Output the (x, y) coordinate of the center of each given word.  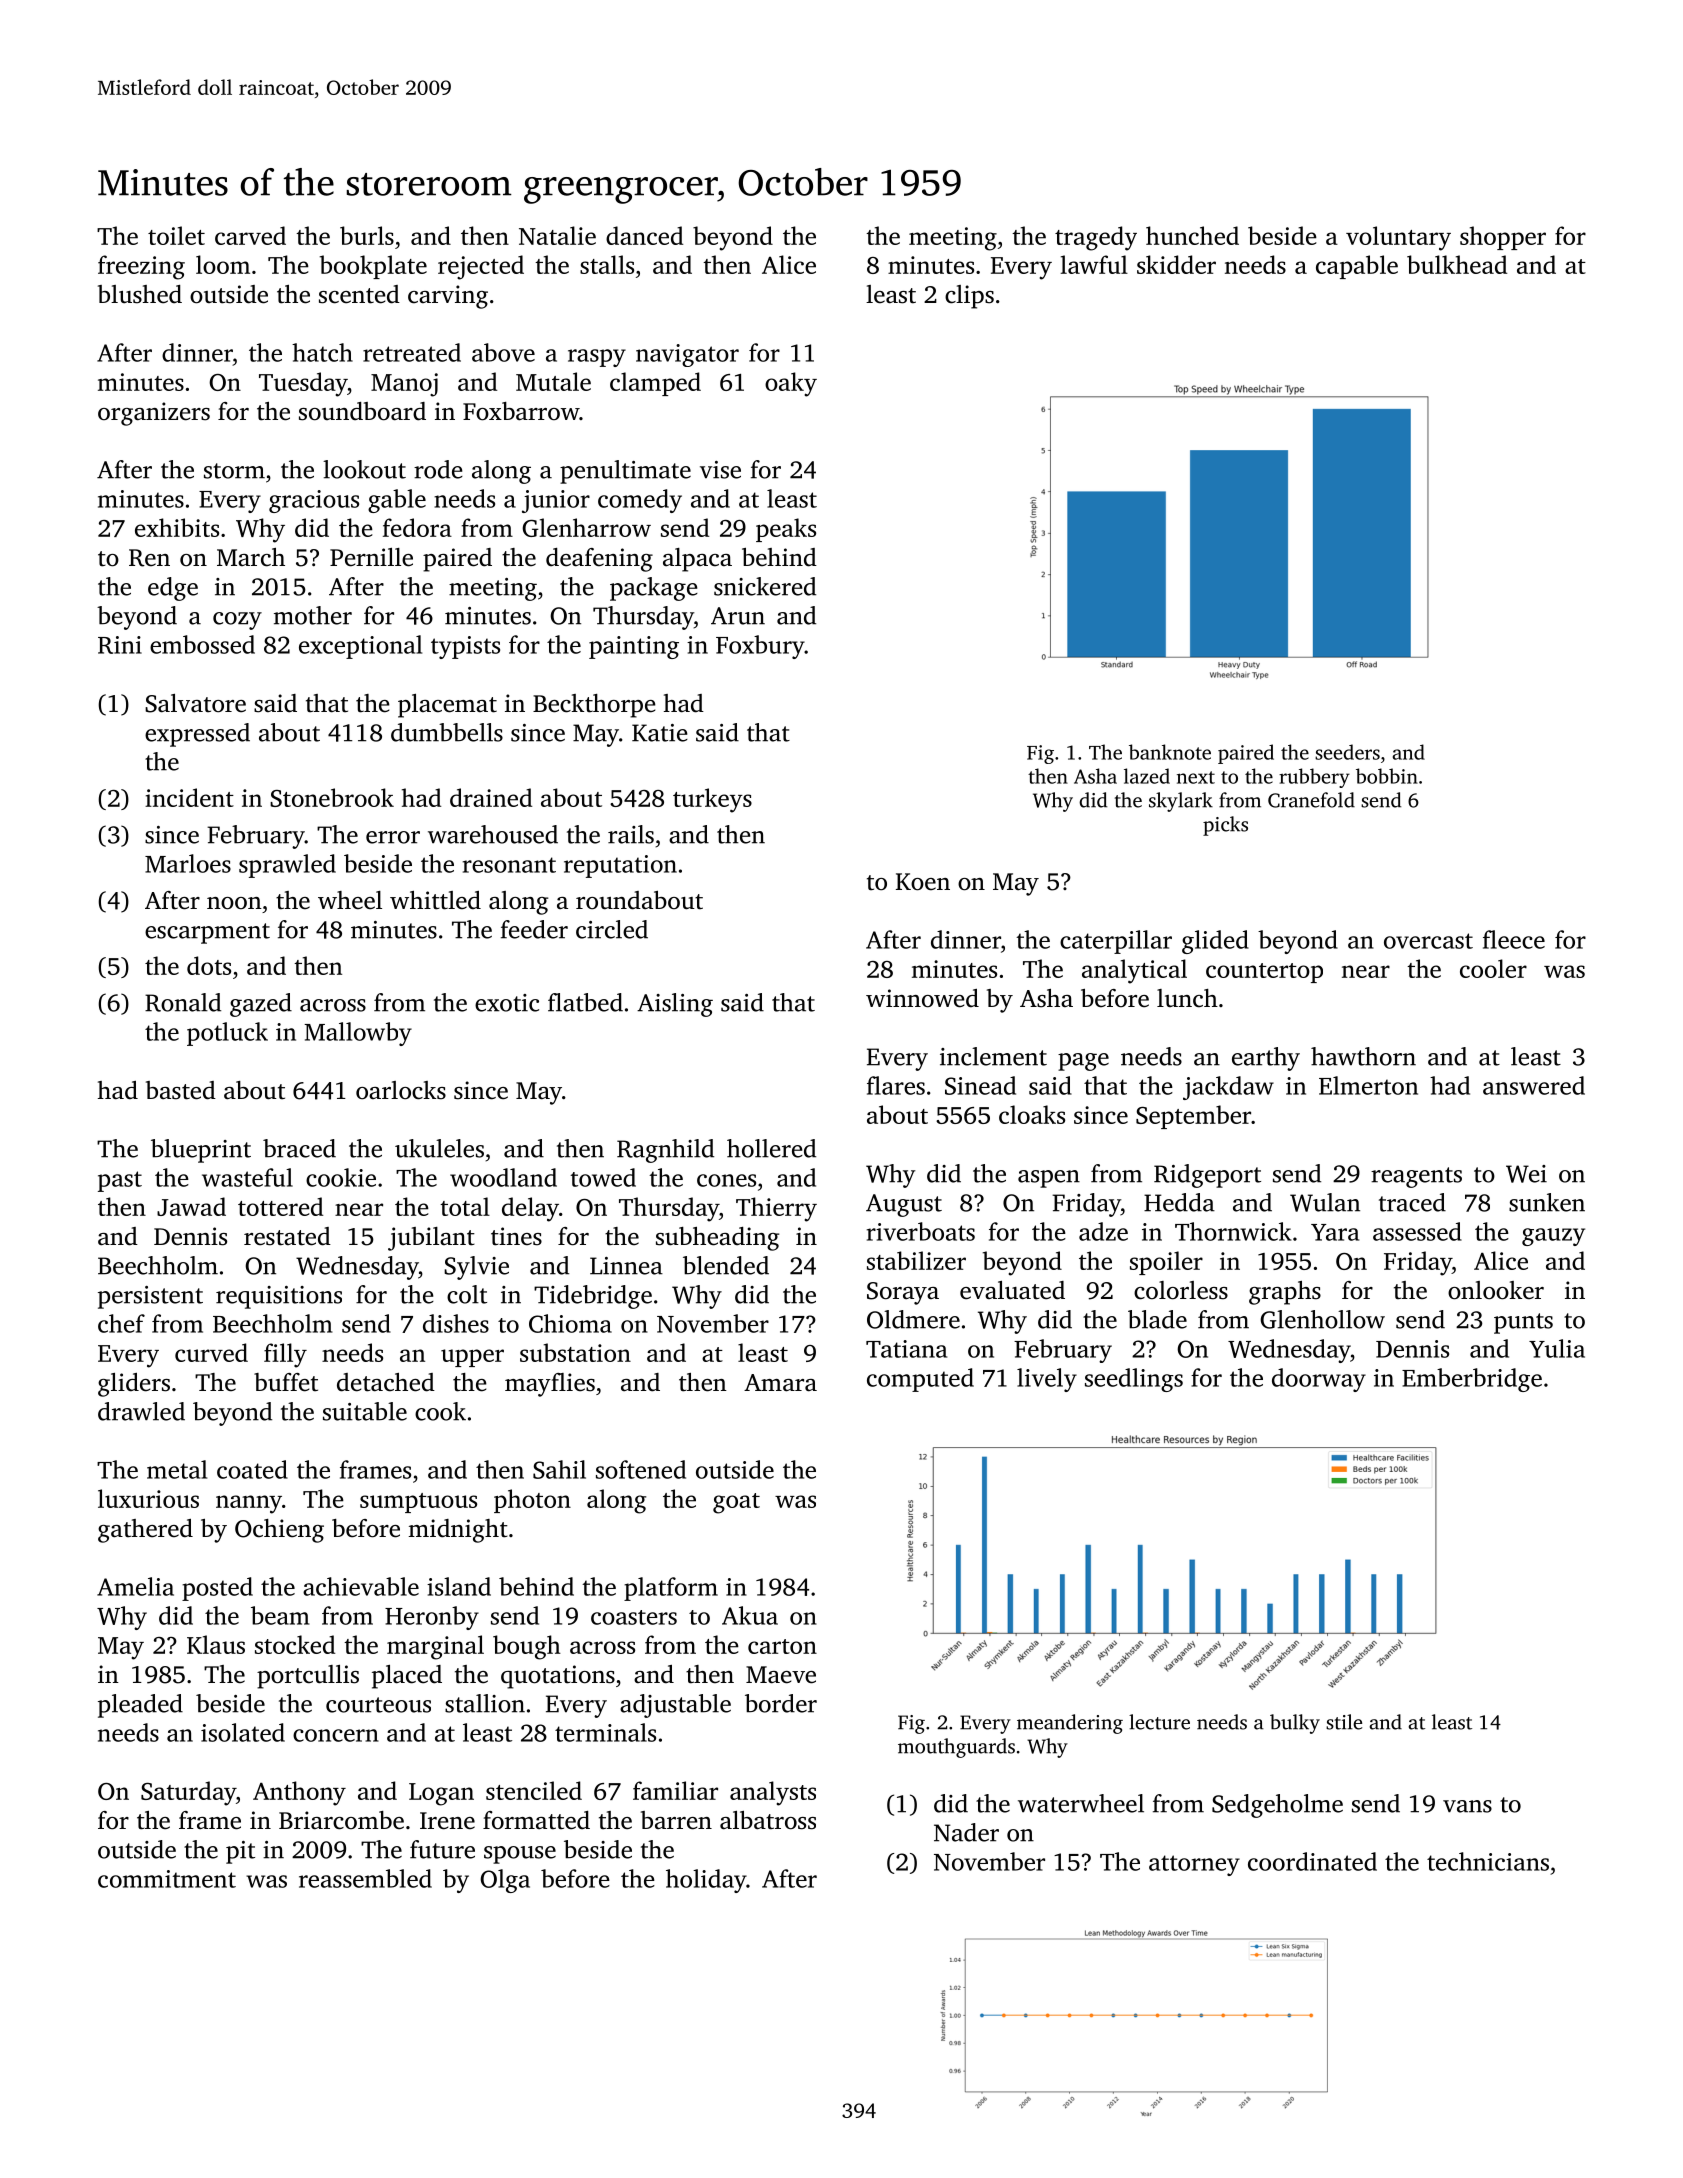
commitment (167, 1879)
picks (1225, 826)
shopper (1503, 238)
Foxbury (760, 647)
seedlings (1134, 1380)
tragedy (1096, 238)
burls (367, 235)
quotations (558, 1677)
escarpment (207, 933)
